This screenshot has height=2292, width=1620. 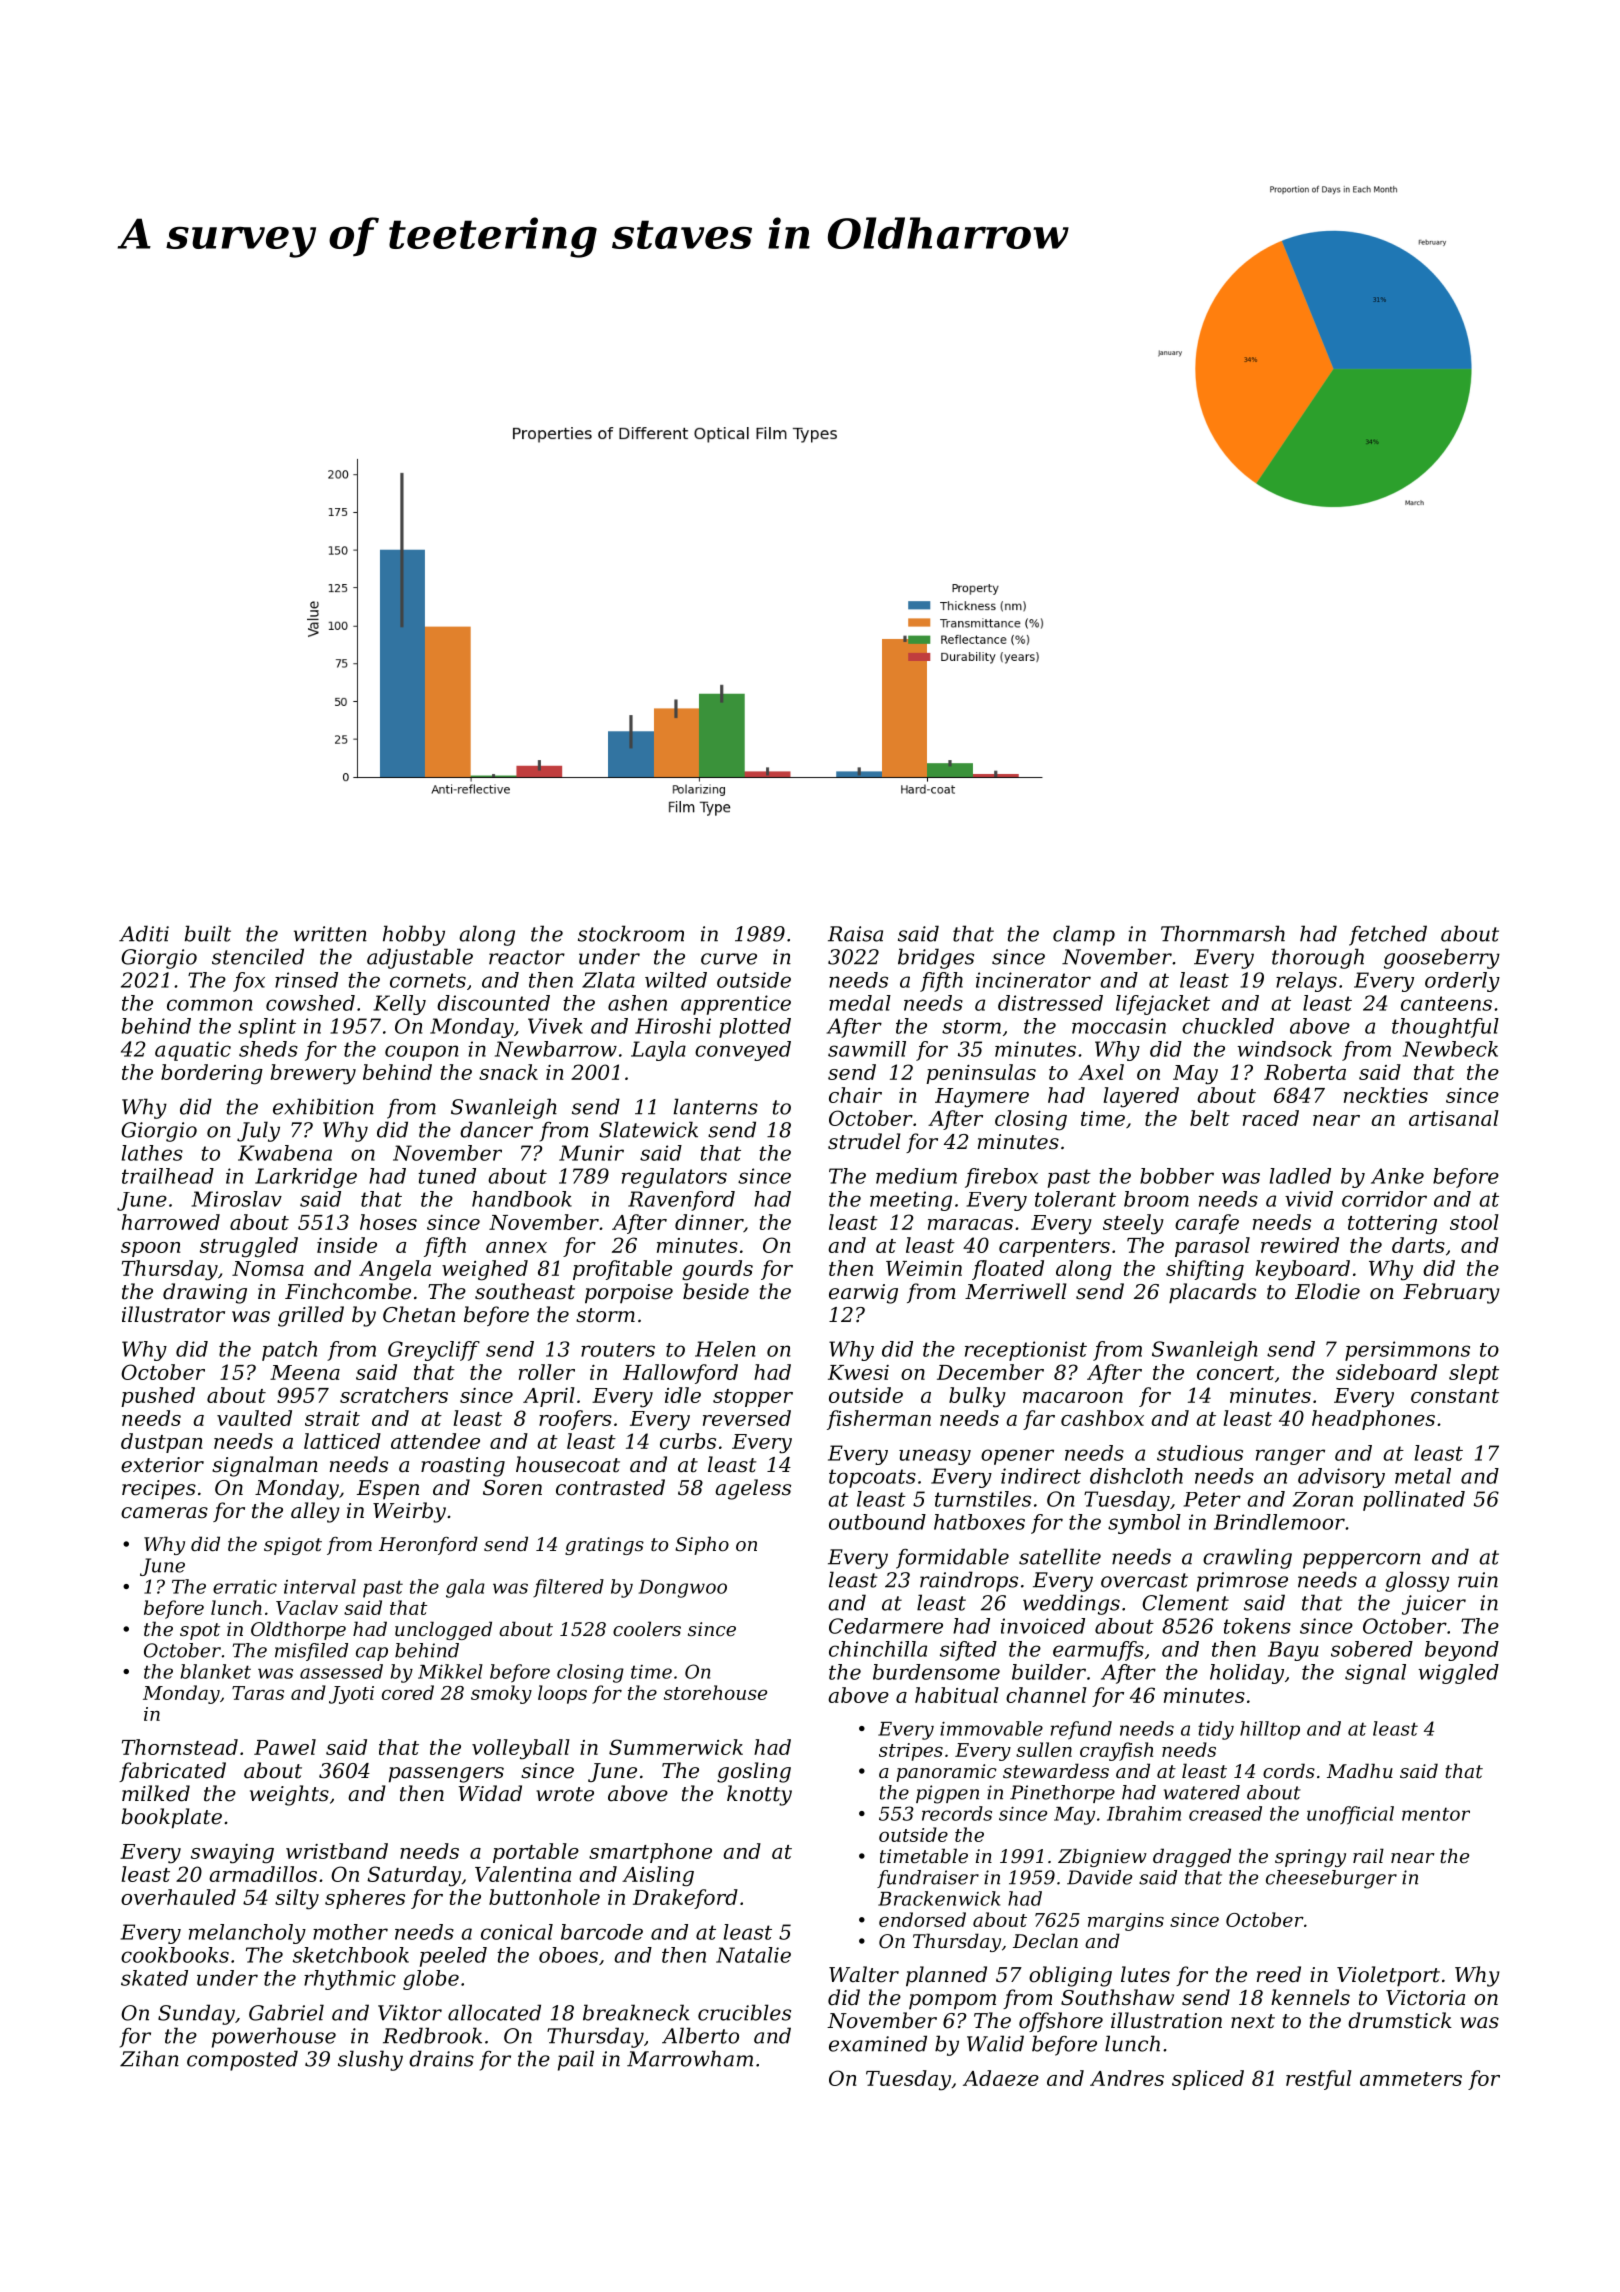 I want to click on Brindlemoor, so click(x=1279, y=1522).
